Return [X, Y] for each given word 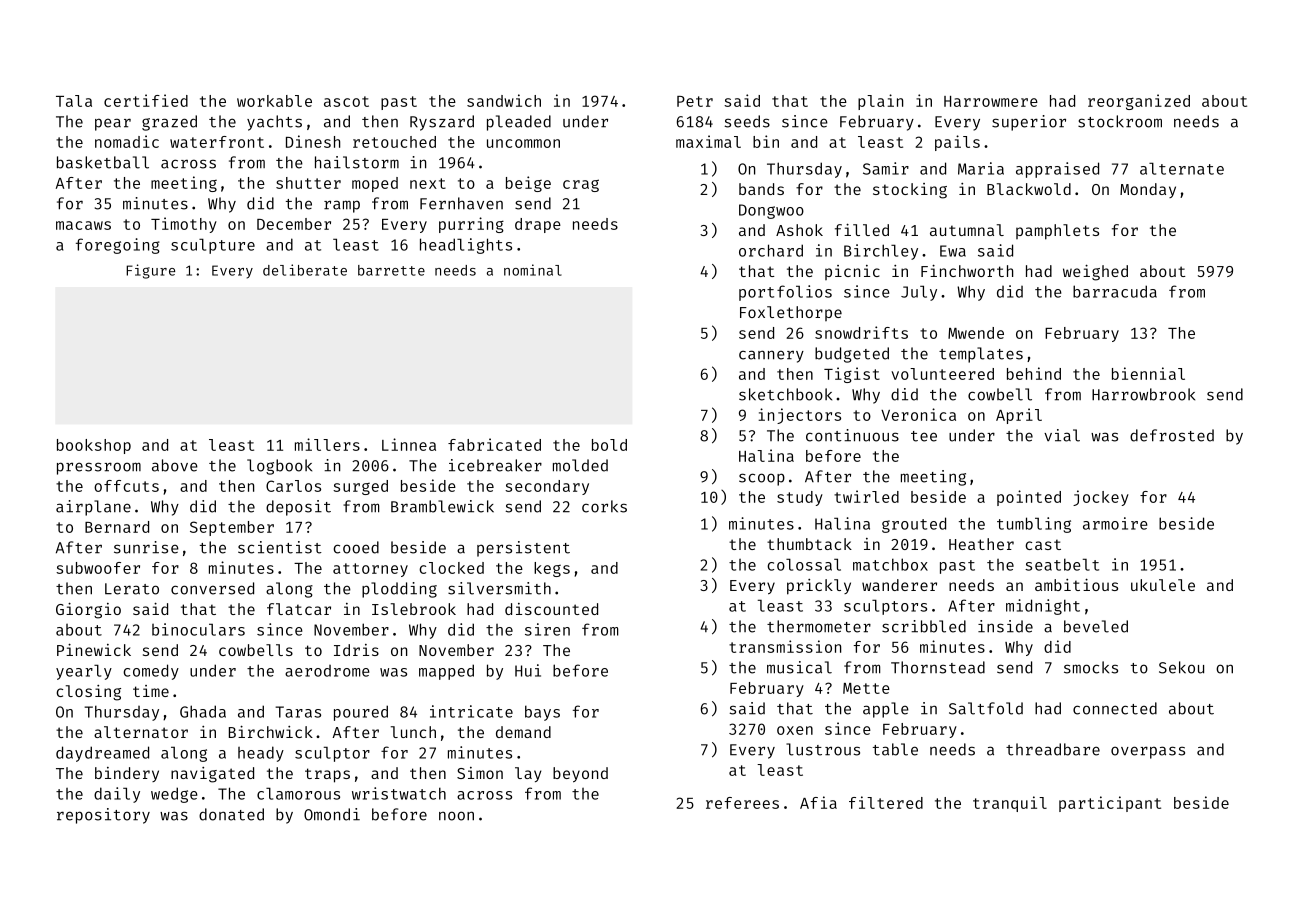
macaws [83, 225]
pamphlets [1057, 232]
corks [604, 506]
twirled [866, 496]
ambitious [1076, 585]
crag [581, 185]
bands [761, 189]
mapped [446, 672]
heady [261, 754]
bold [609, 445]
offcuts [126, 486]
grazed [169, 123]
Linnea [409, 444]
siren [547, 629]
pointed [1029, 498]
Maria [981, 168]
